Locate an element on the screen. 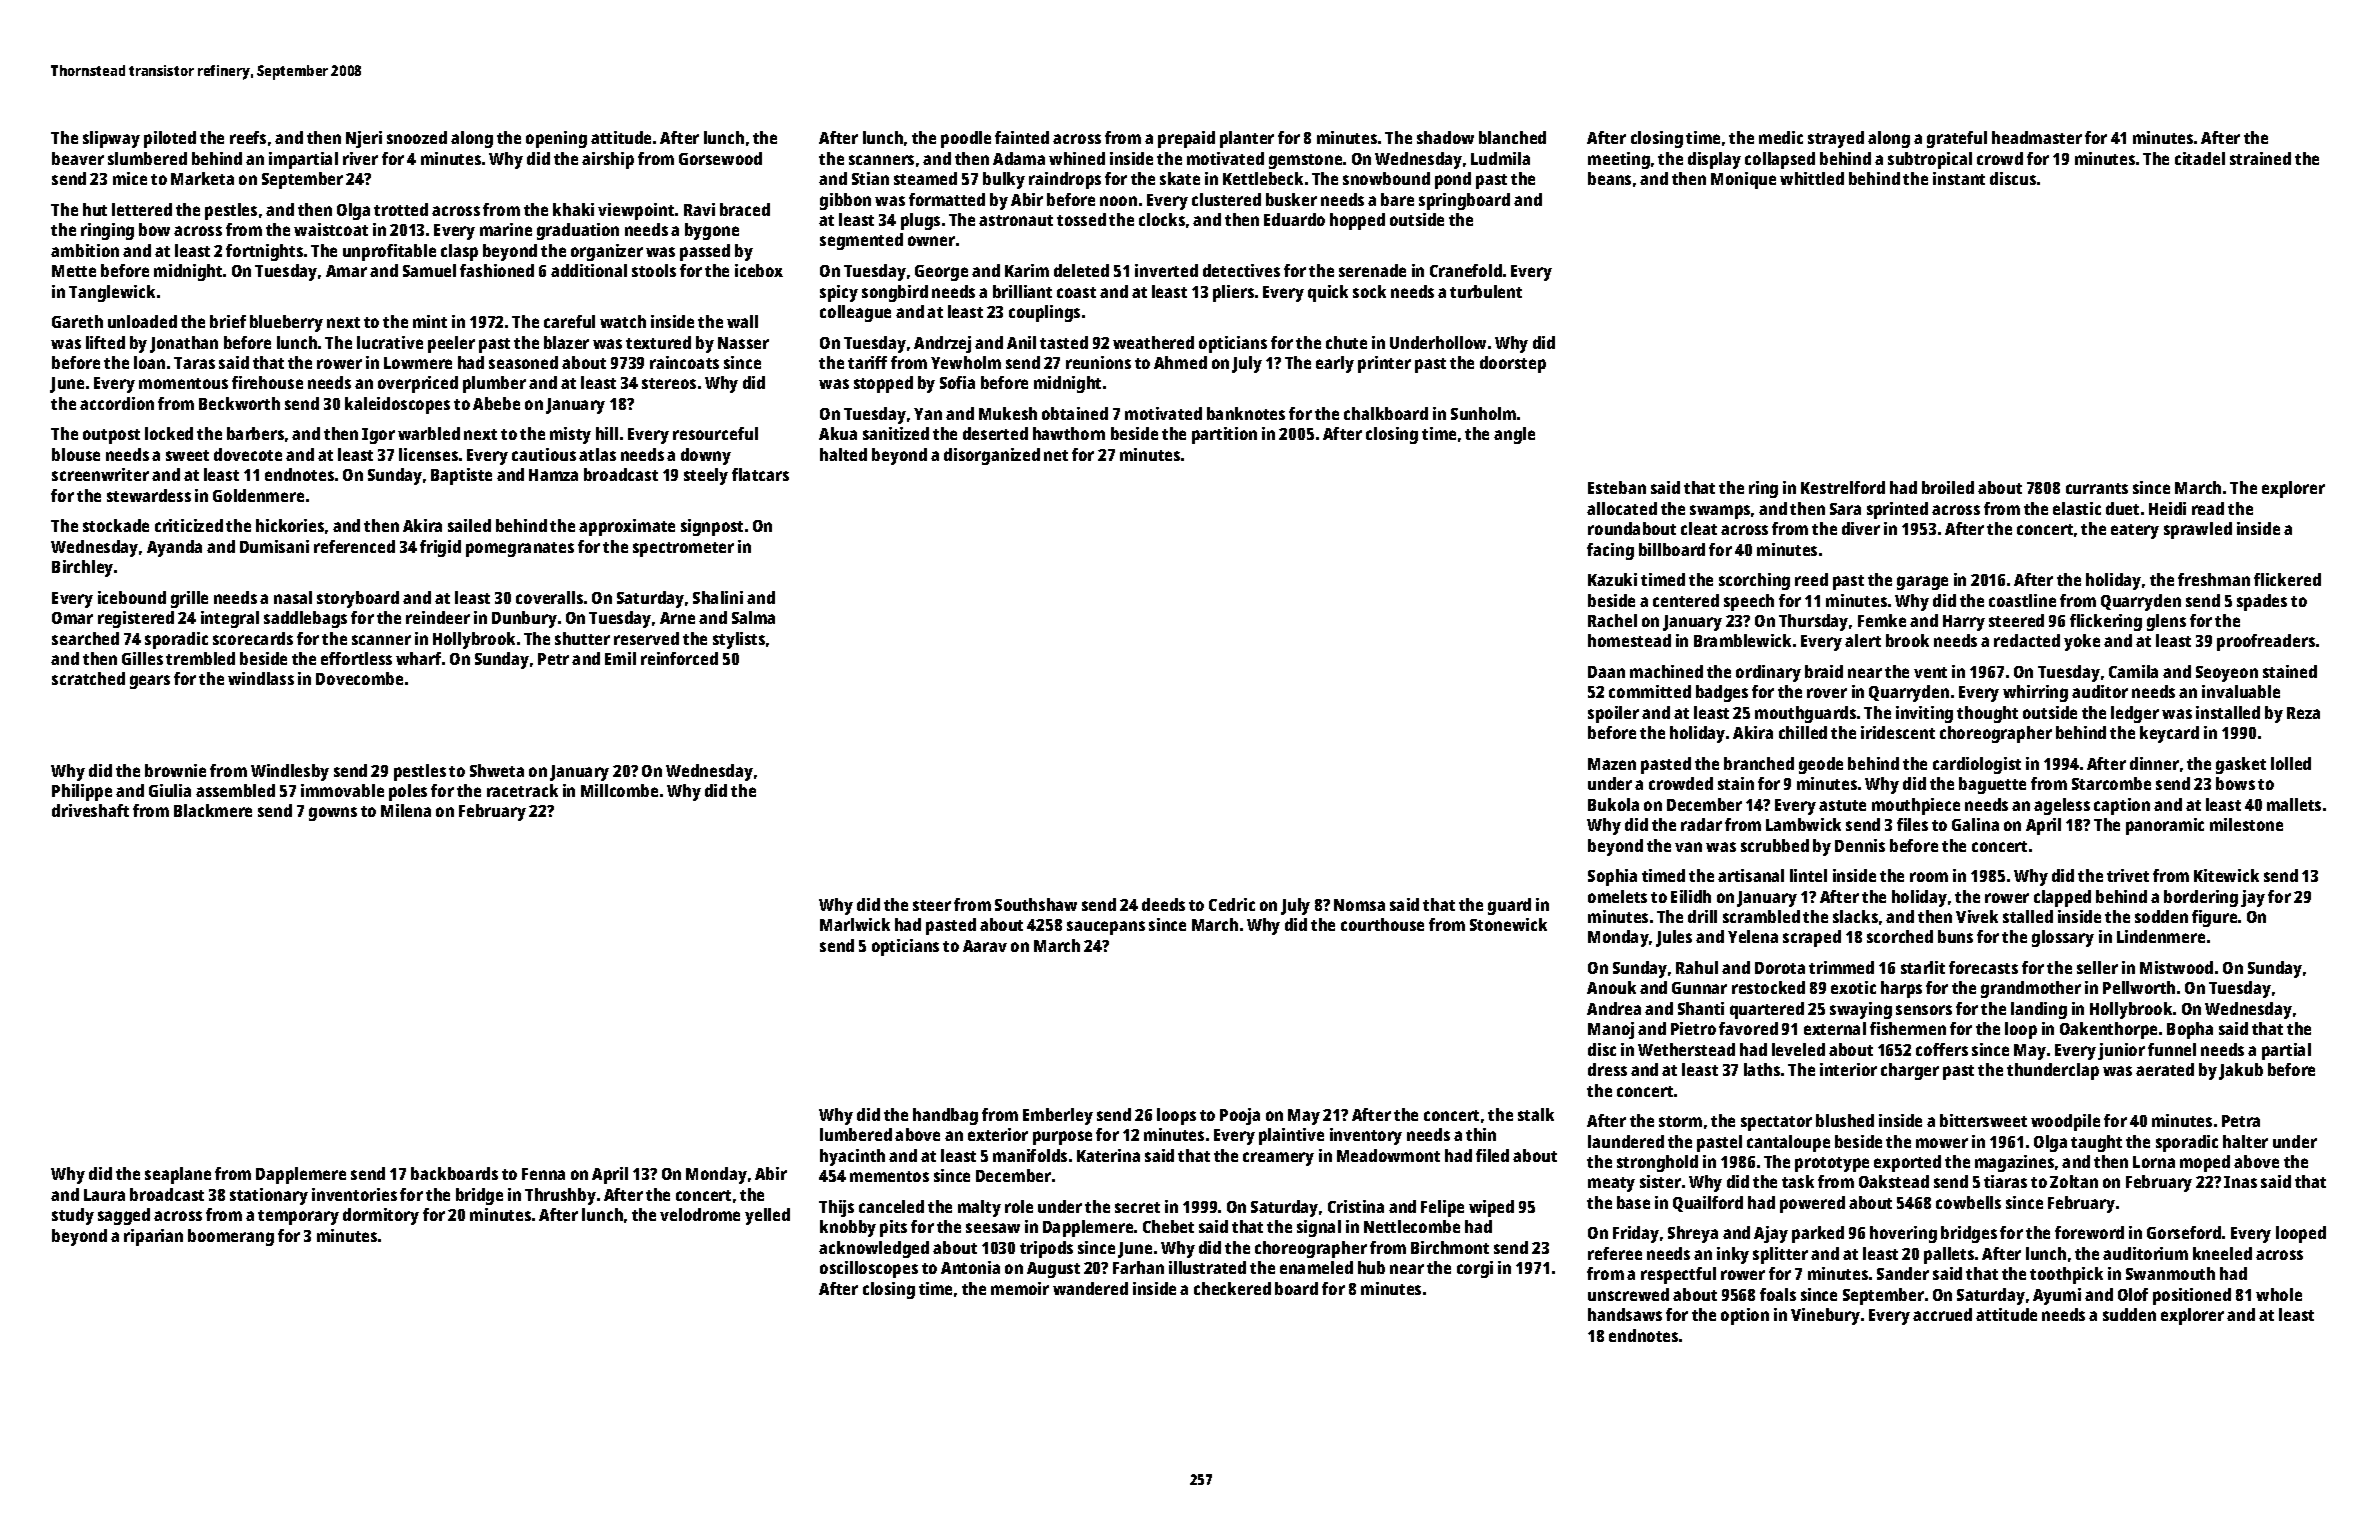 The width and height of the screenshot is (2380, 1540). junior is located at coordinates (2121, 1051).
